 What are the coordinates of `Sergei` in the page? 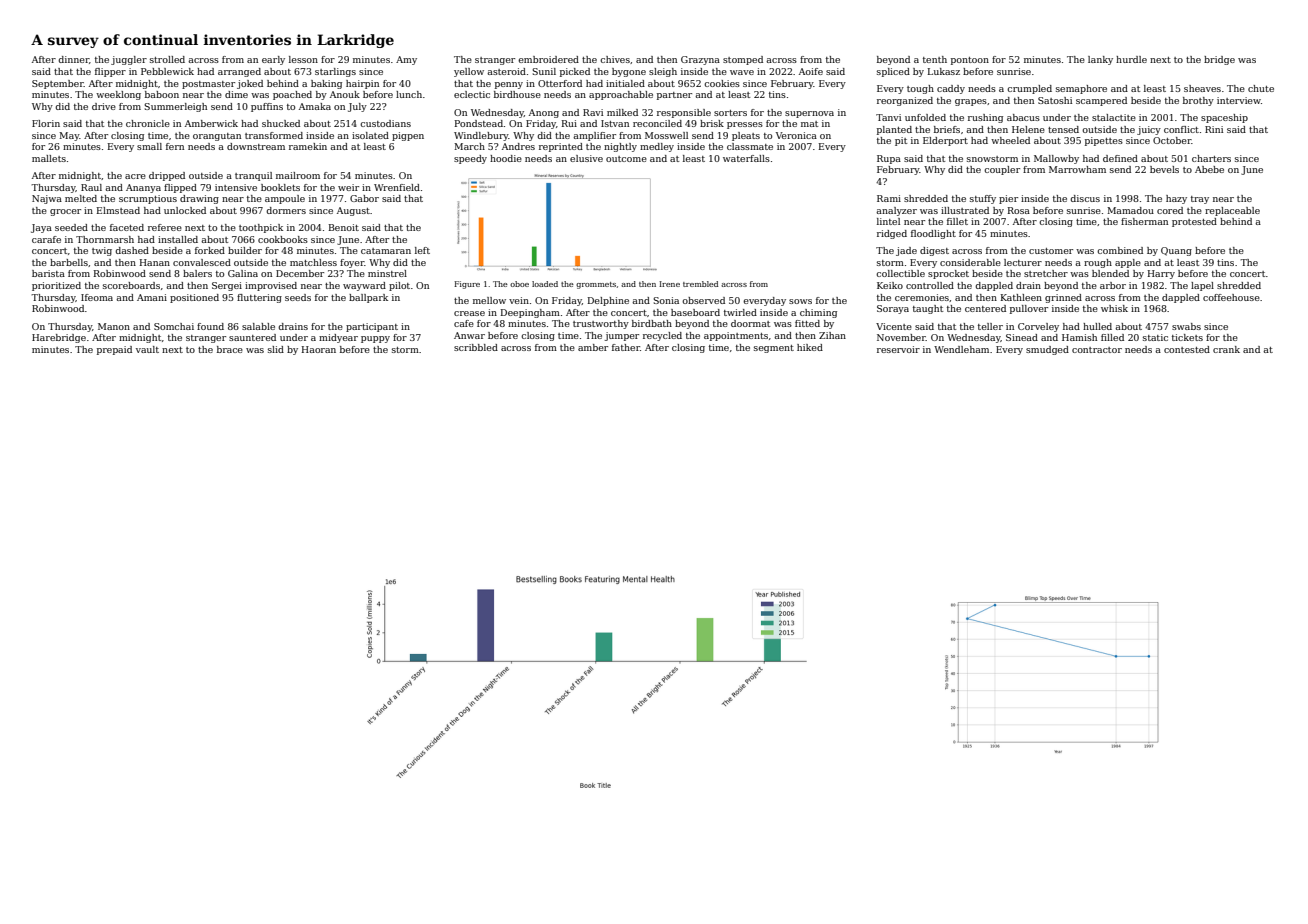 It's located at (227, 286).
